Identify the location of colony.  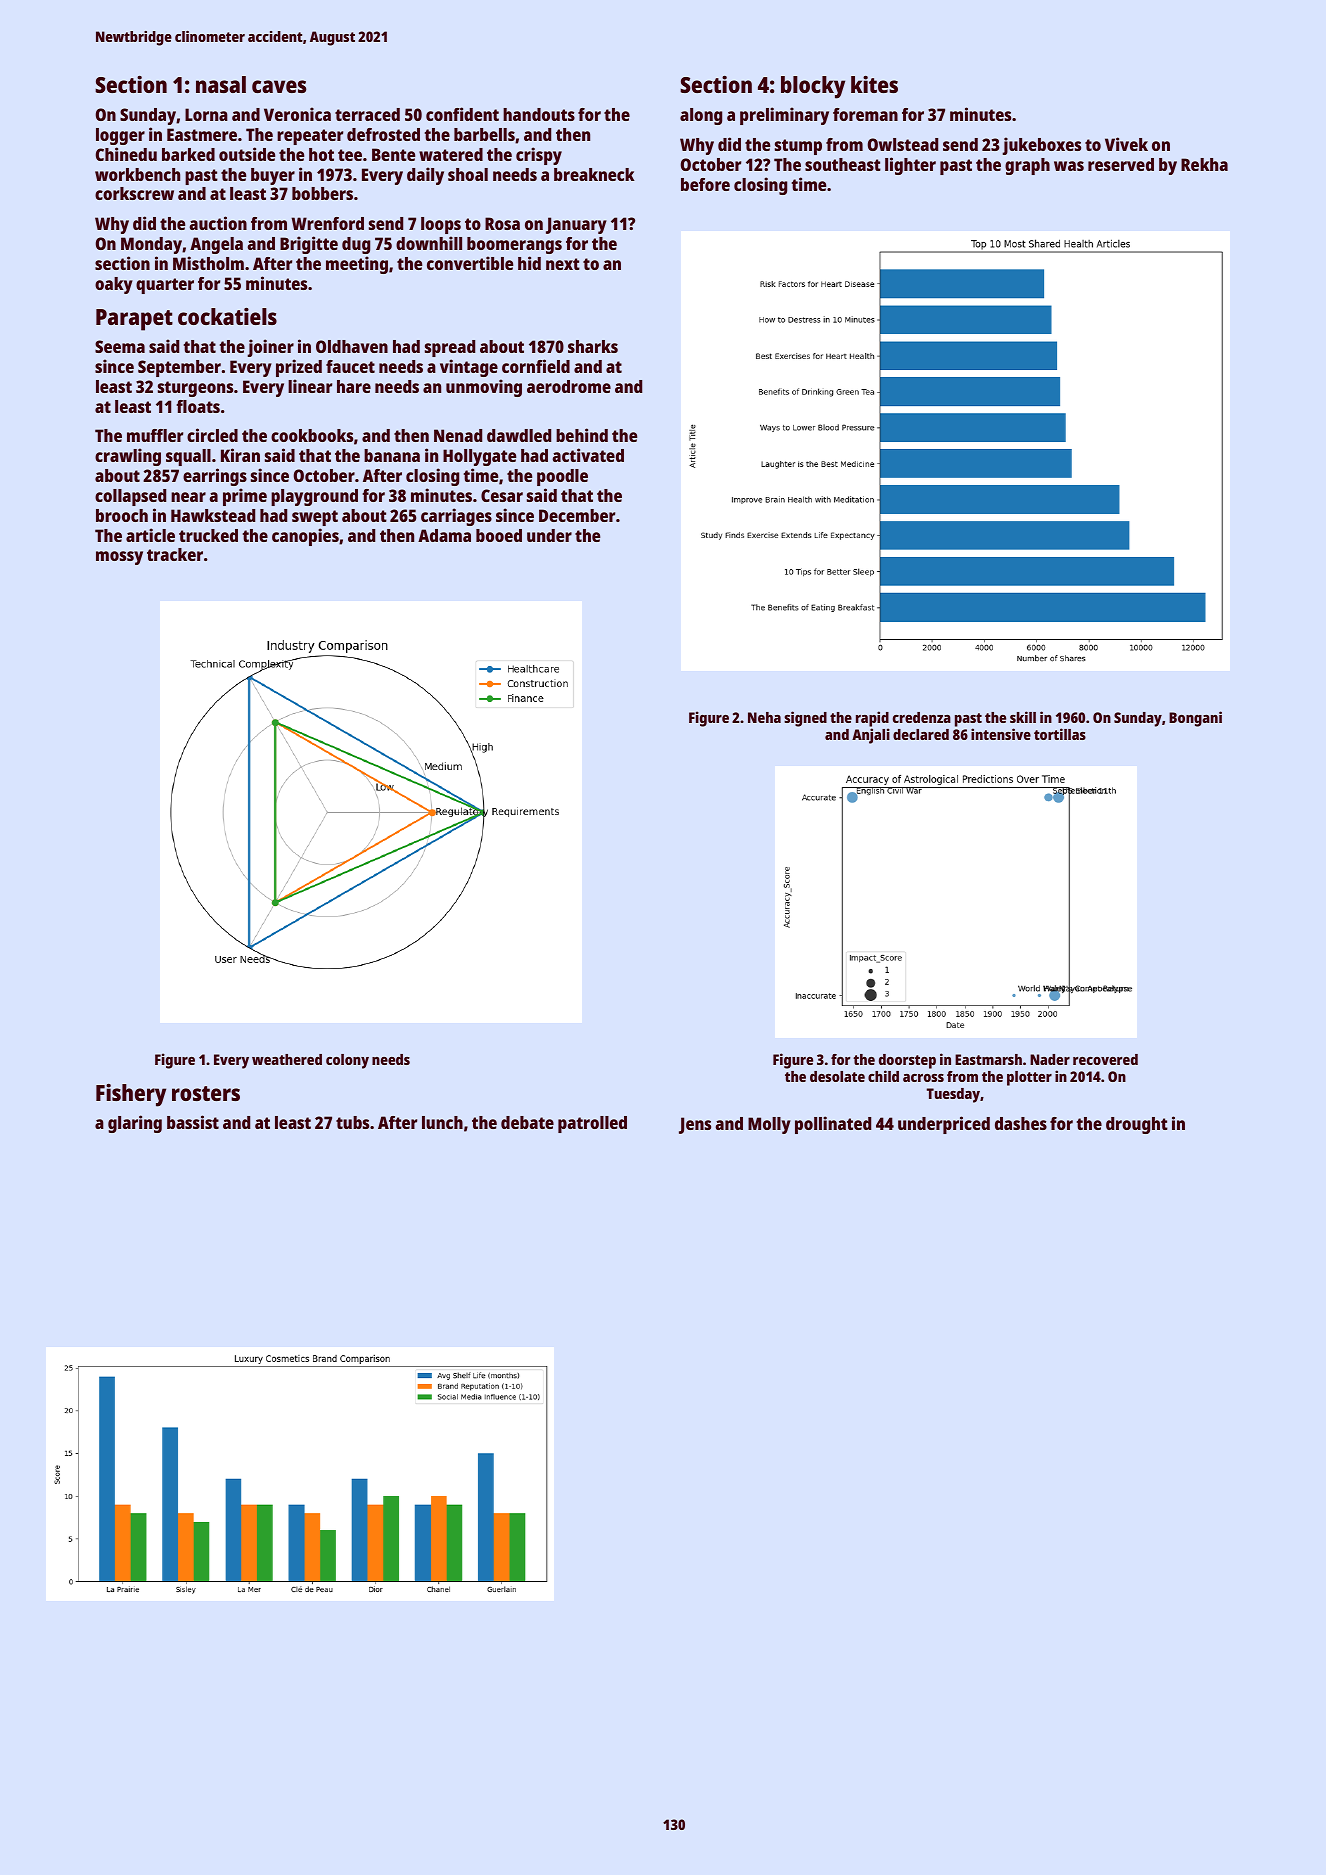
(347, 1061).
